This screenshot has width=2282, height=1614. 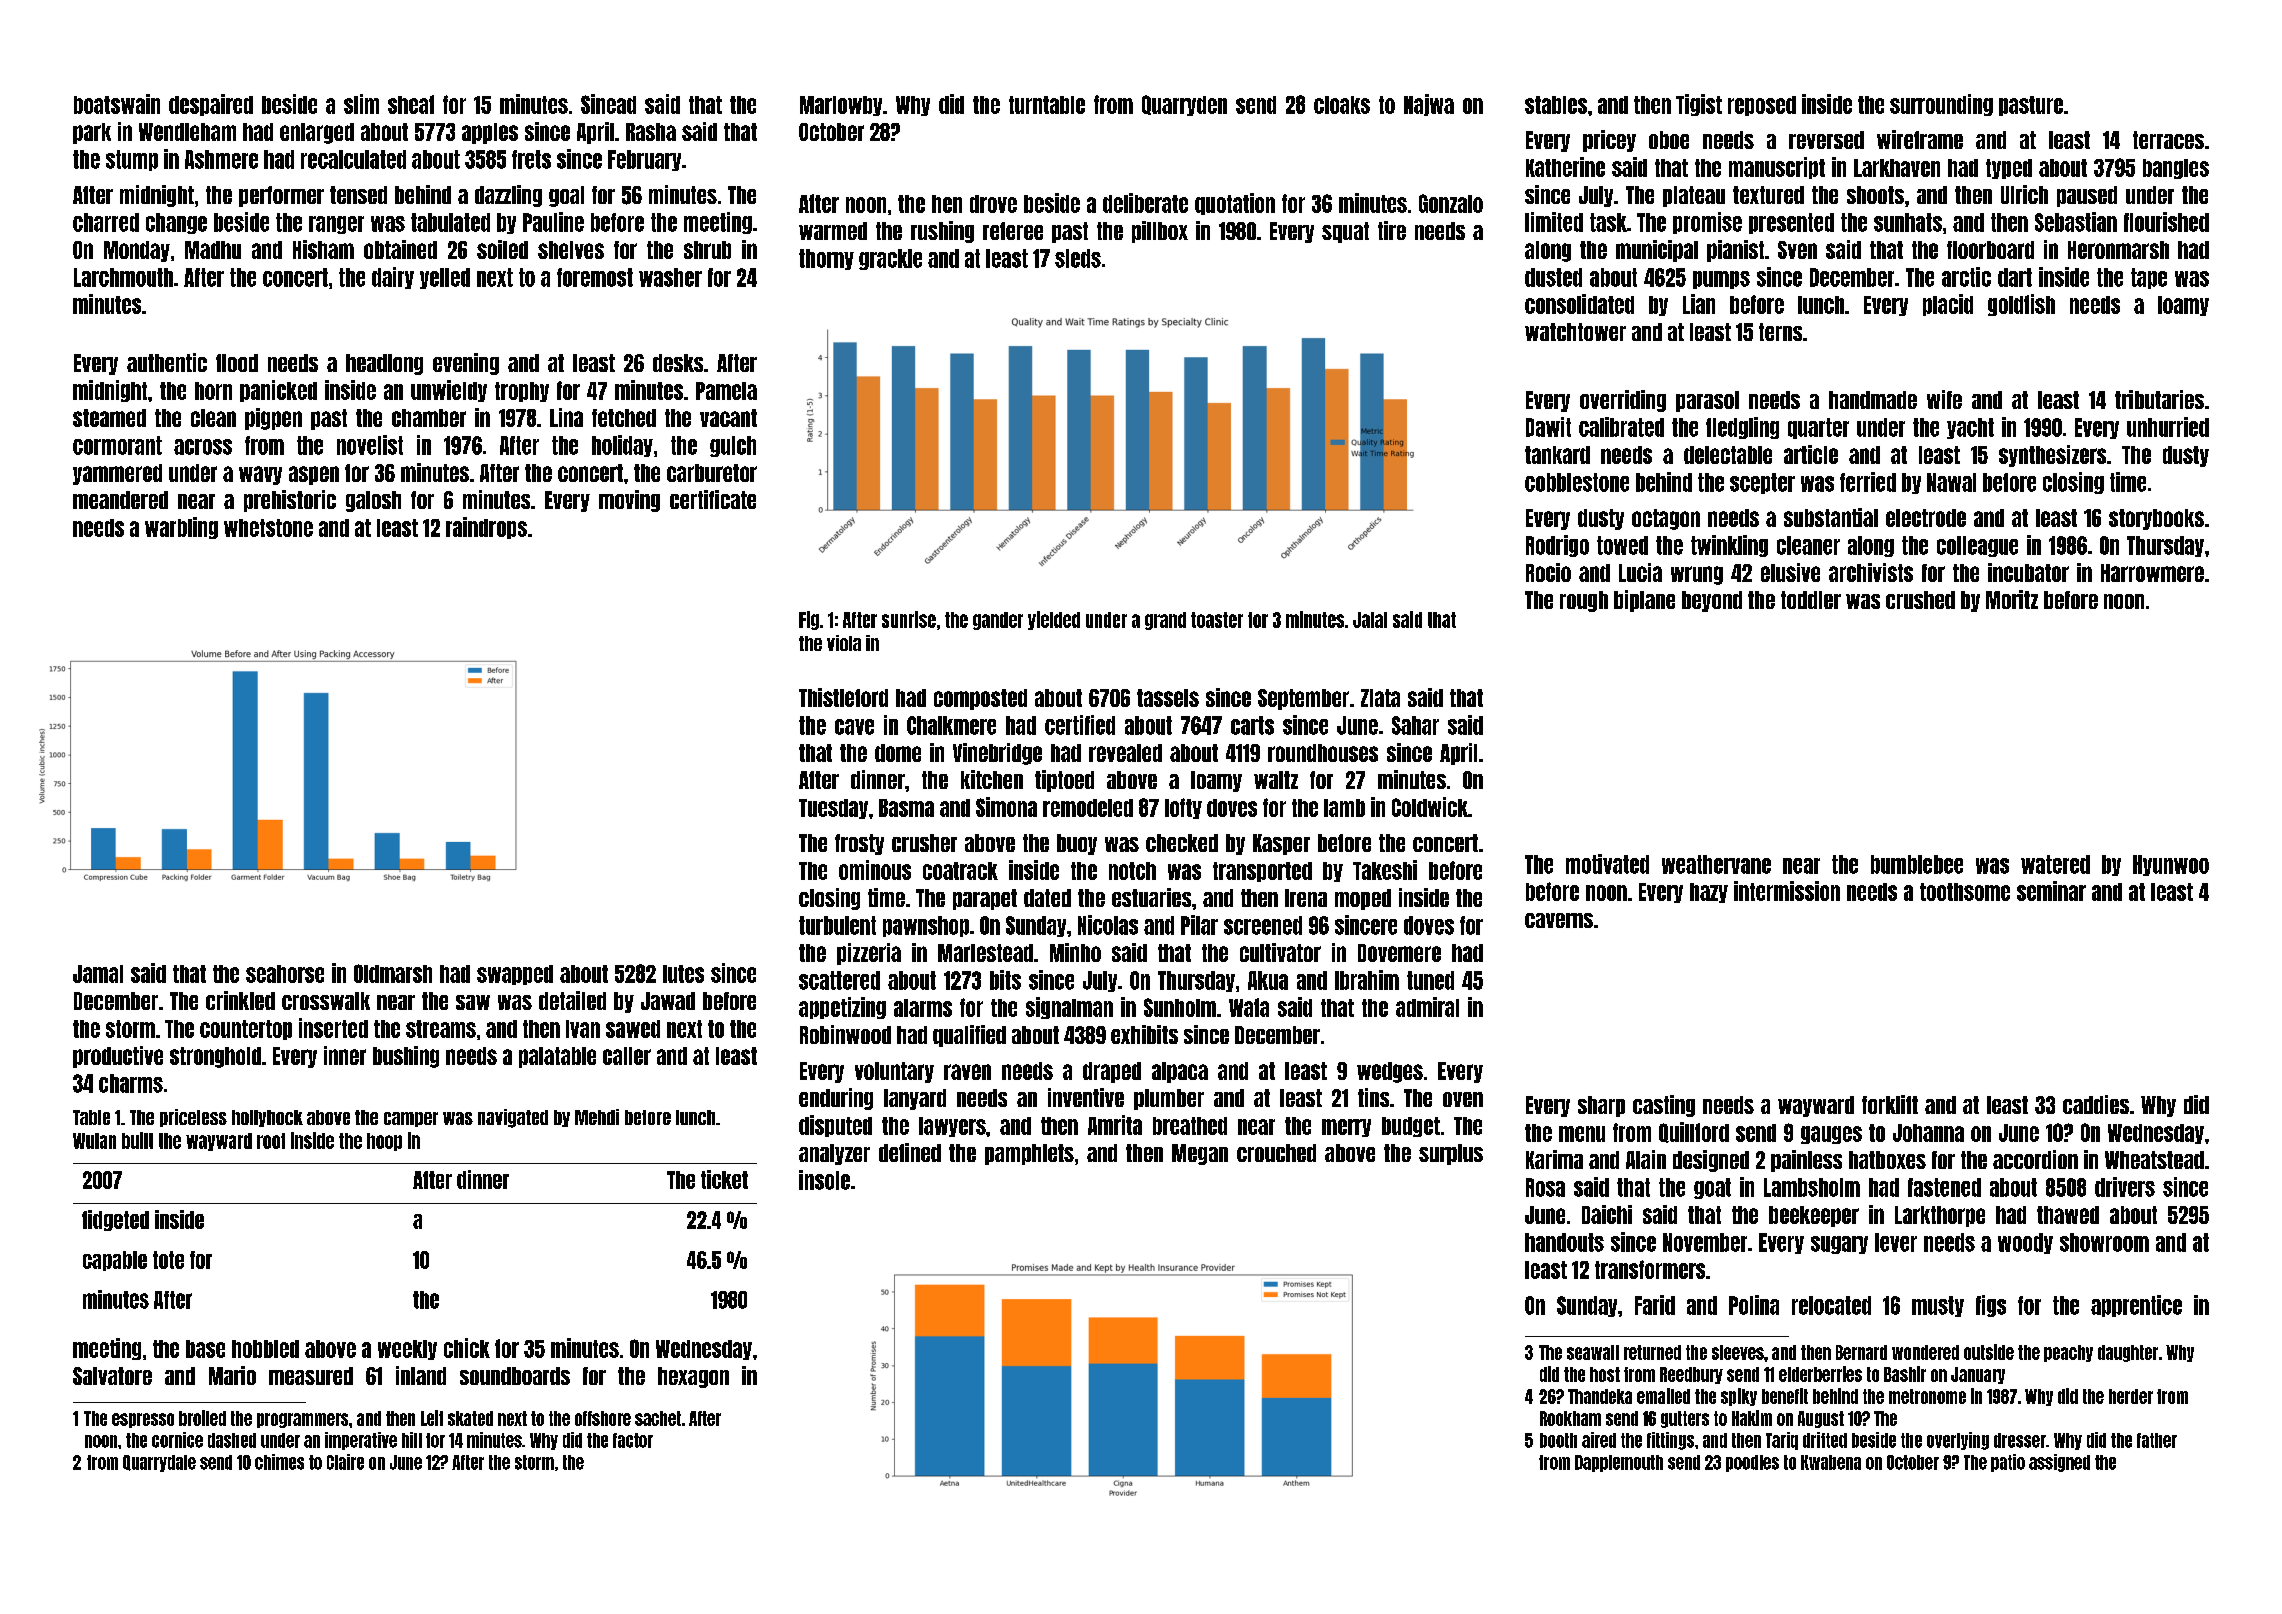 What do you see at coordinates (1385, 870) in the screenshot?
I see `Takeshi` at bounding box center [1385, 870].
